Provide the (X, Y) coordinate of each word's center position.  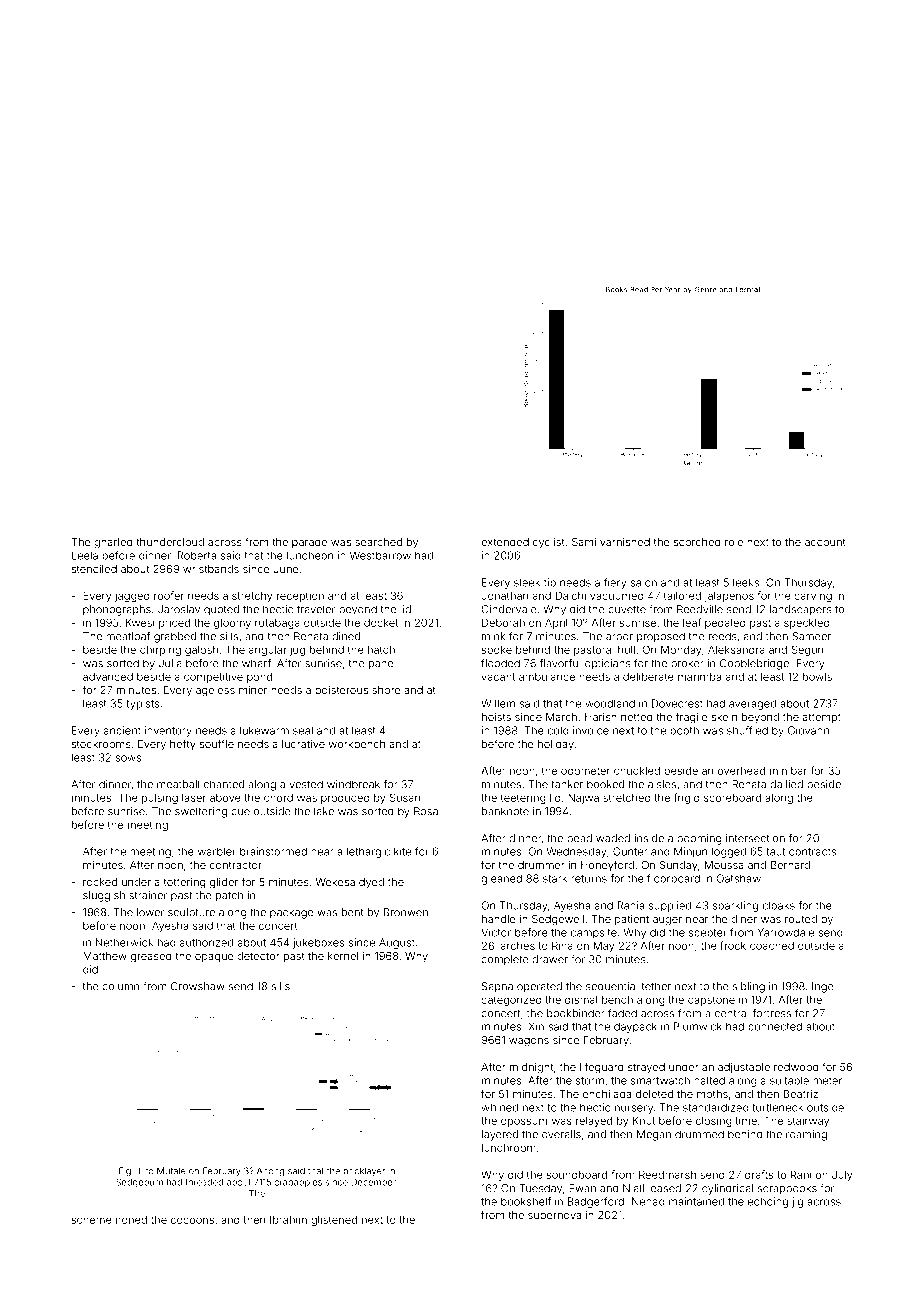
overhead (741, 770)
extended (505, 542)
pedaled (725, 624)
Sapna (497, 987)
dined (346, 636)
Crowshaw (198, 986)
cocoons (192, 1220)
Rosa (426, 811)
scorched (697, 542)
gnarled (113, 543)
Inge (823, 987)
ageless (215, 691)
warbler (217, 851)
